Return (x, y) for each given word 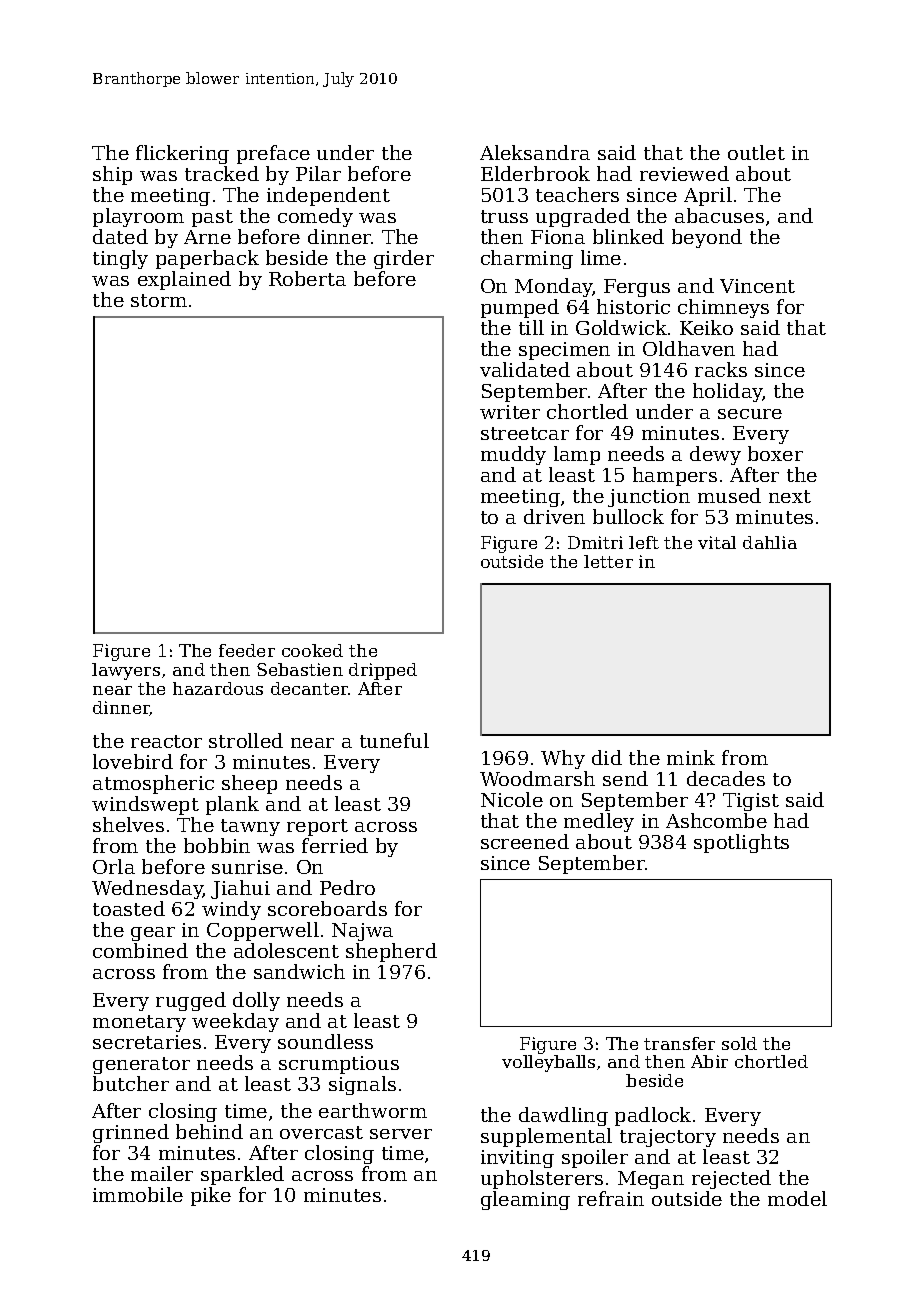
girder (404, 259)
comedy (315, 217)
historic (633, 306)
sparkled (242, 1175)
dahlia (770, 542)
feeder (247, 650)
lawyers (126, 671)
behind (209, 1131)
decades (726, 778)
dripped (383, 671)
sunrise (247, 867)
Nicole (512, 799)
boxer (775, 453)
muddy (513, 455)
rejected (731, 1179)
